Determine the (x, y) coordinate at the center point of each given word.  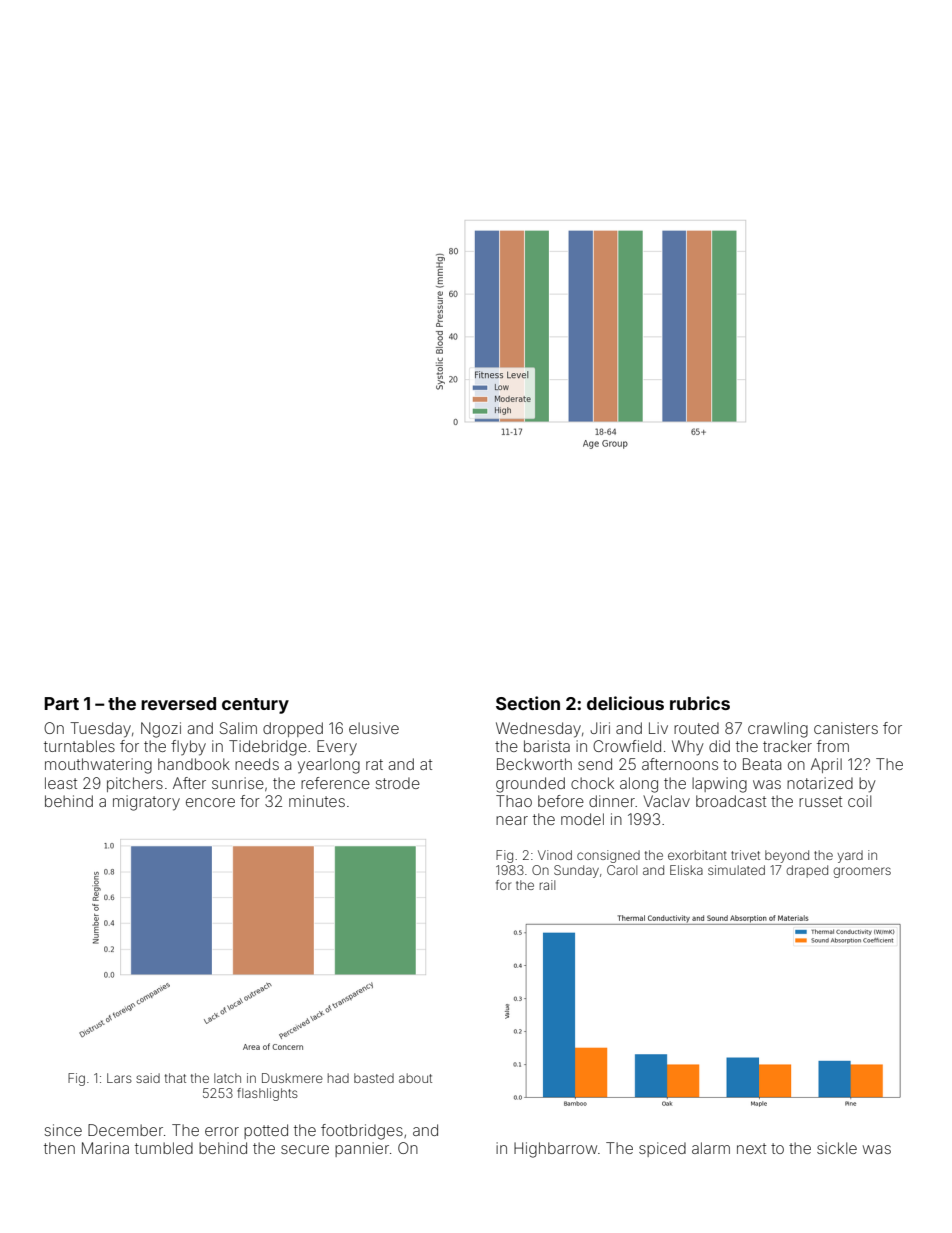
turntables (79, 746)
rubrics (700, 703)
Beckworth (534, 764)
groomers (862, 872)
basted (374, 1078)
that (175, 1078)
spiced (662, 1149)
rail (547, 885)
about (415, 1078)
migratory (146, 803)
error (222, 1131)
